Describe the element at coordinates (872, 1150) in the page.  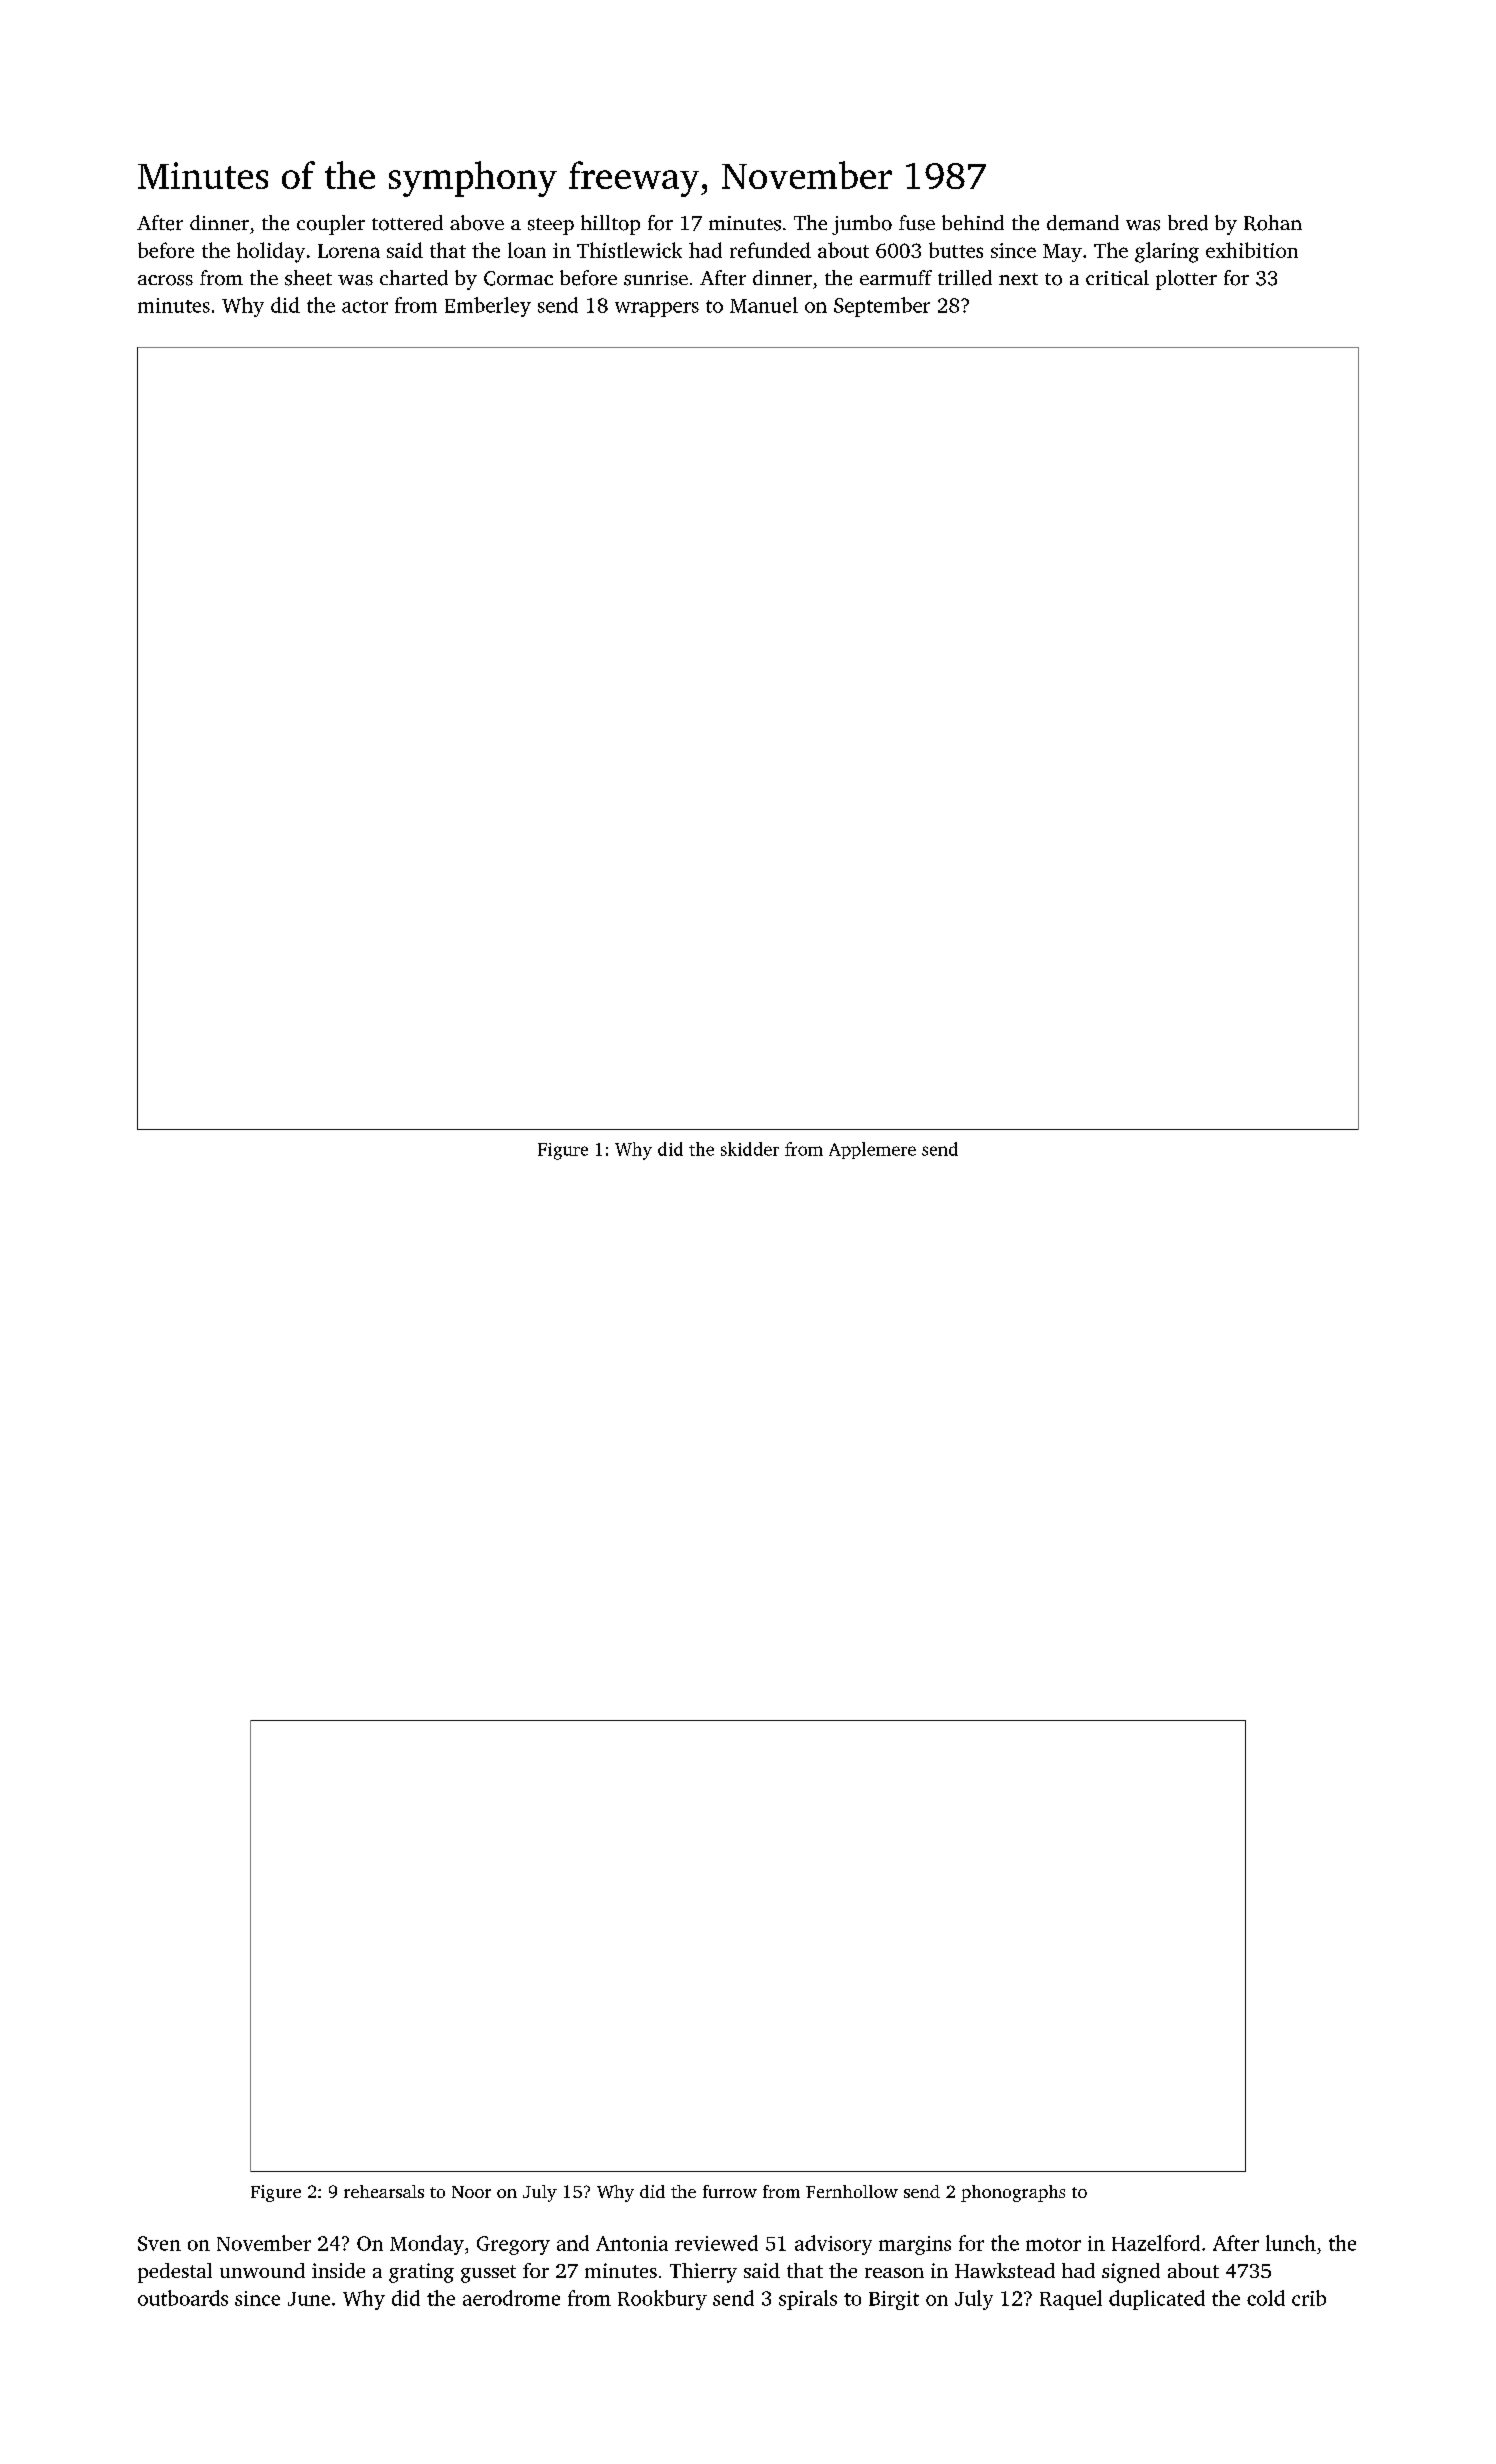
I see `Applemere` at that location.
